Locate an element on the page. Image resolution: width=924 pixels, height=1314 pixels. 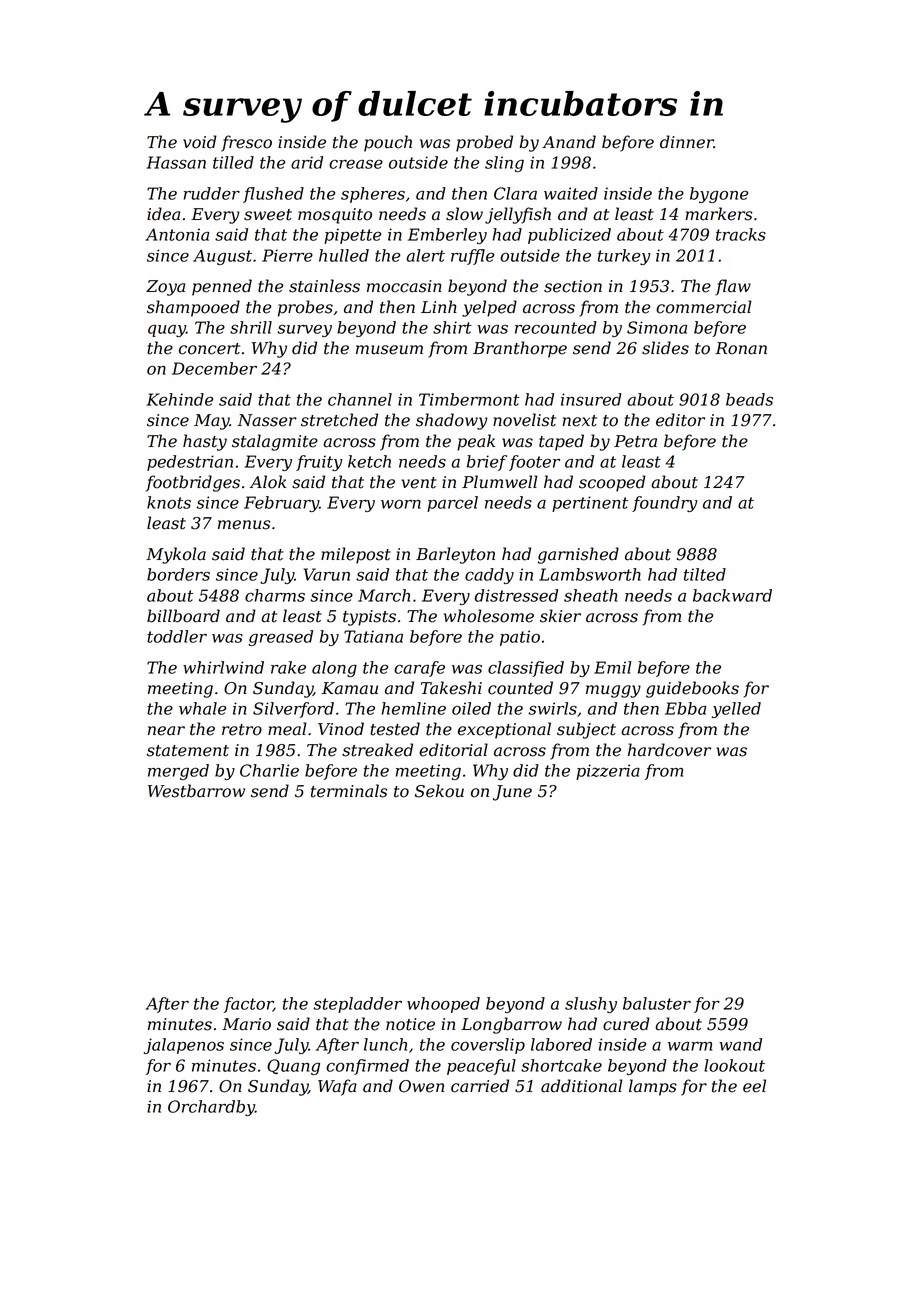
jalapenos is located at coordinates (184, 1046).
